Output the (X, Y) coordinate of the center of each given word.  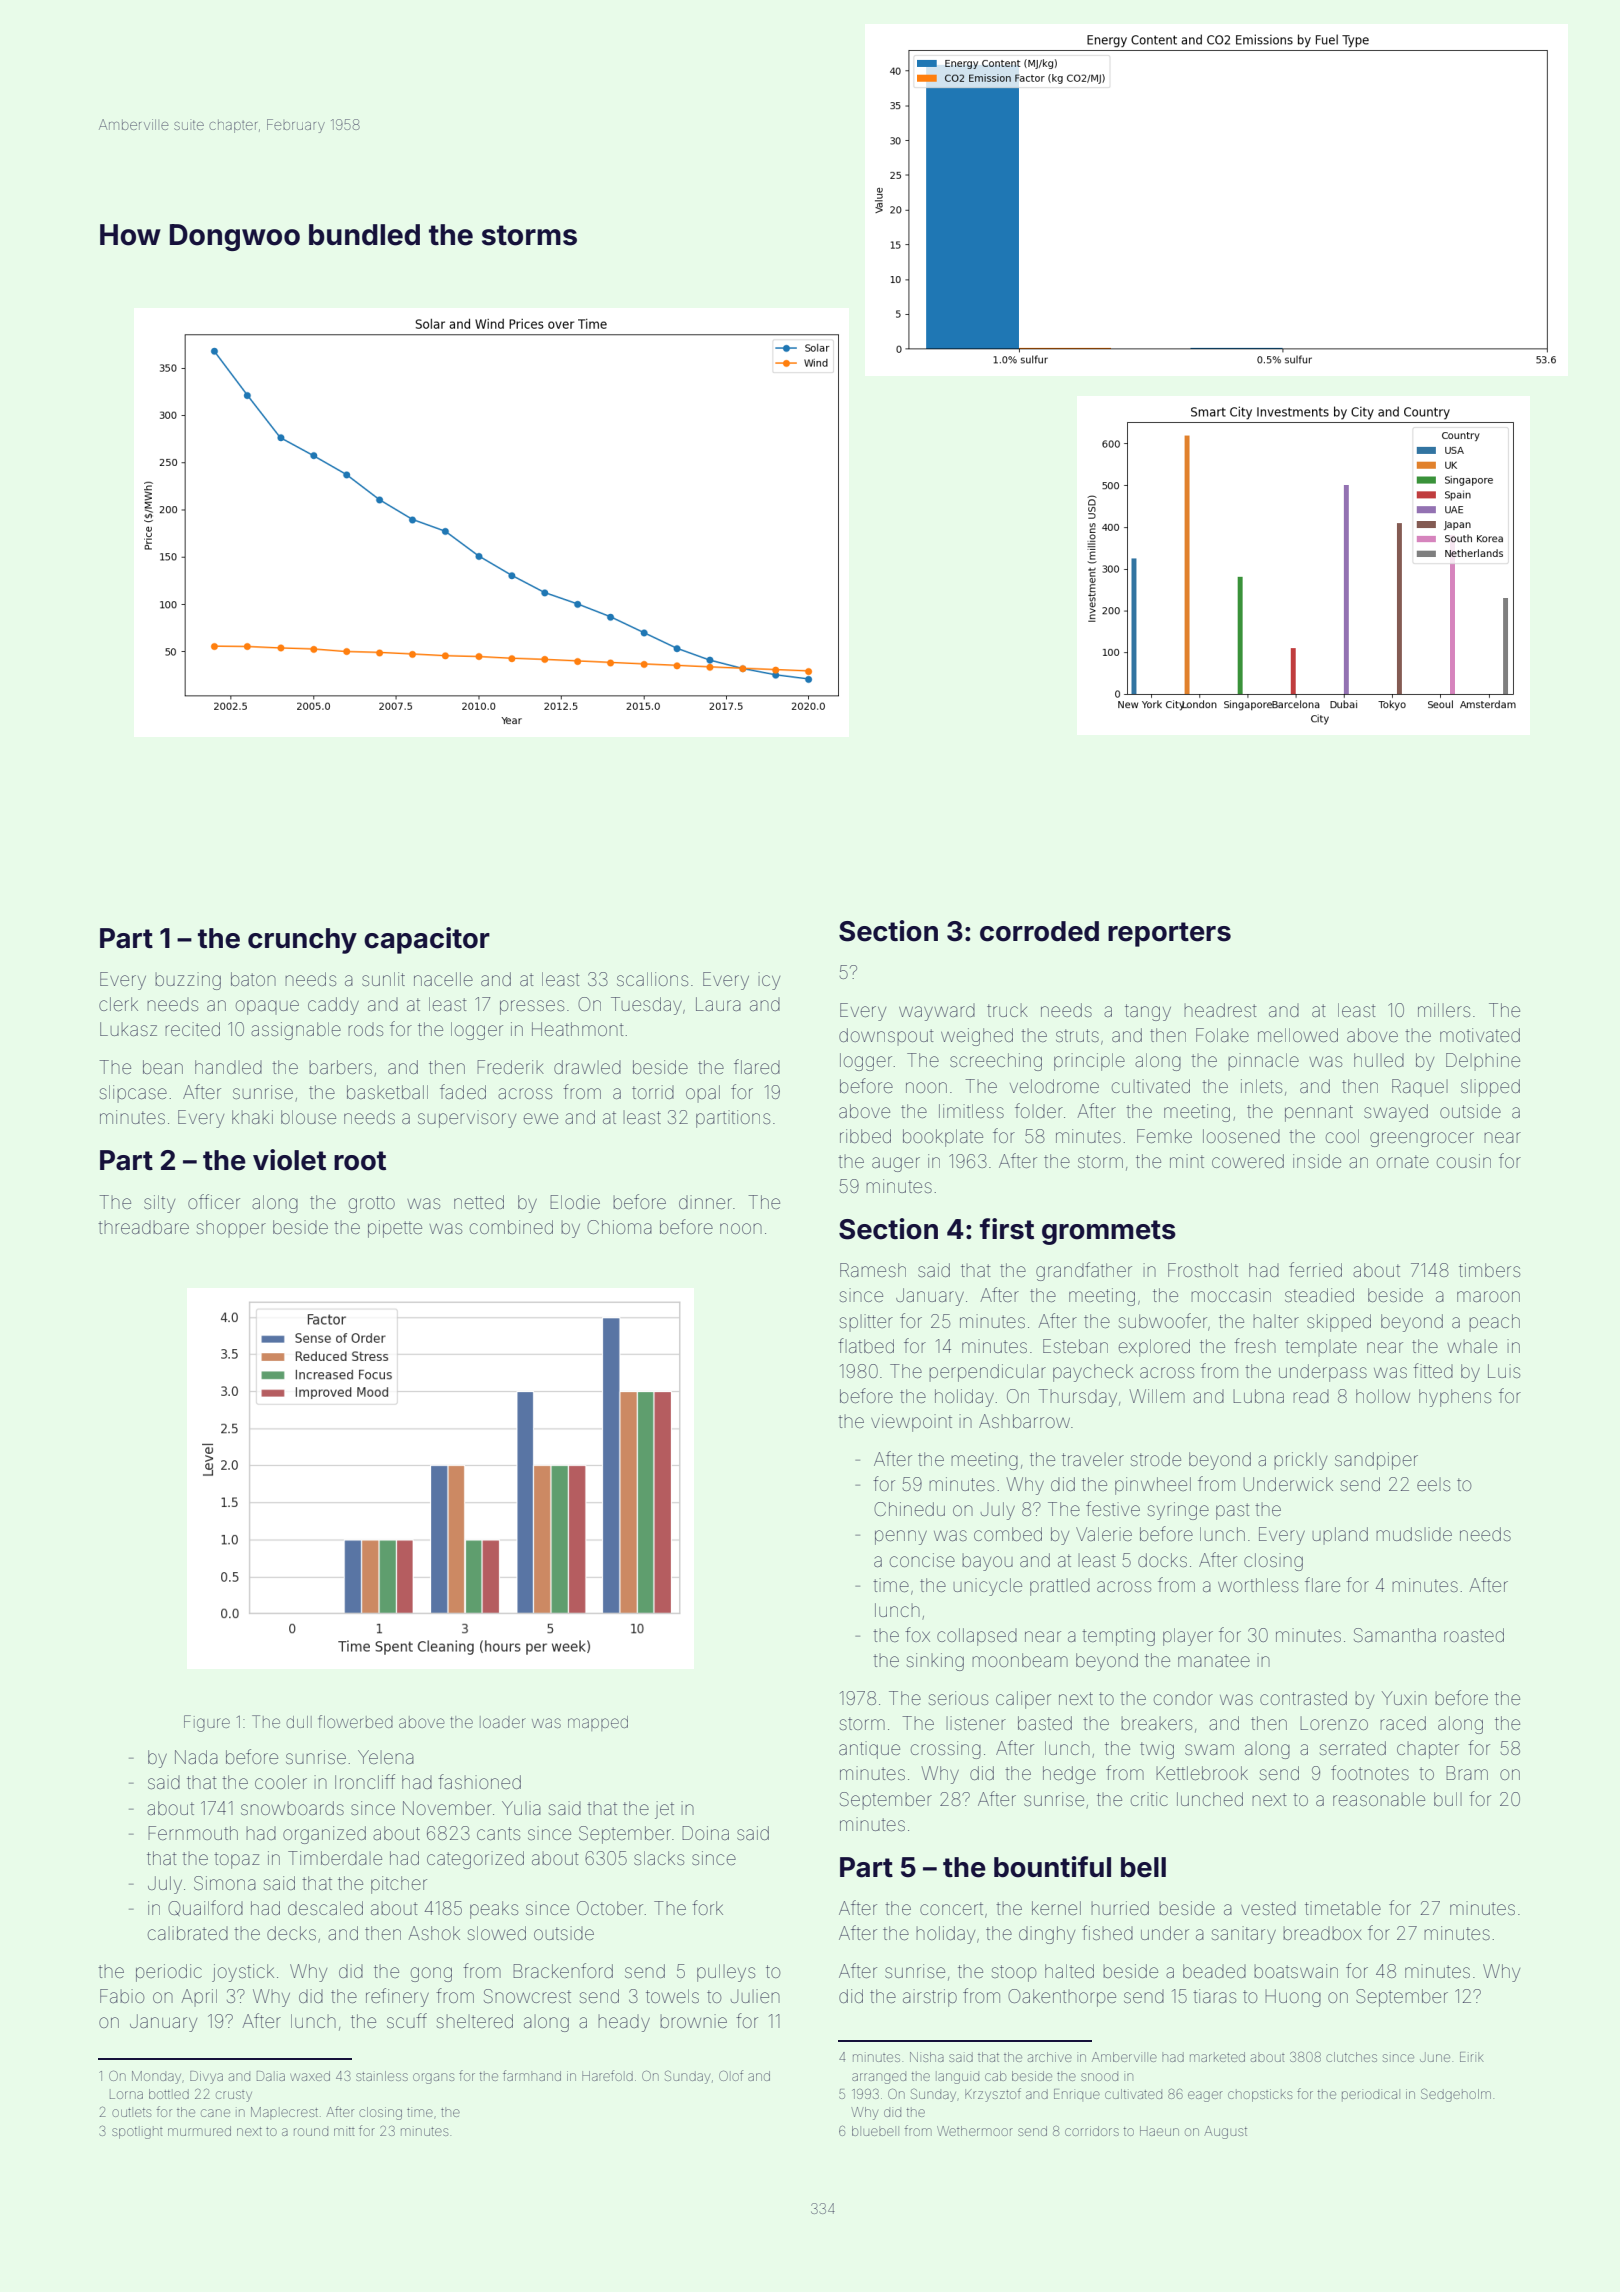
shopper (231, 1228)
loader (503, 1722)
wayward (937, 1012)
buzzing (188, 981)
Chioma (619, 1227)
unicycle (988, 1587)
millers (1444, 1010)
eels (1433, 1484)
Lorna (126, 2095)
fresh (1255, 1345)
